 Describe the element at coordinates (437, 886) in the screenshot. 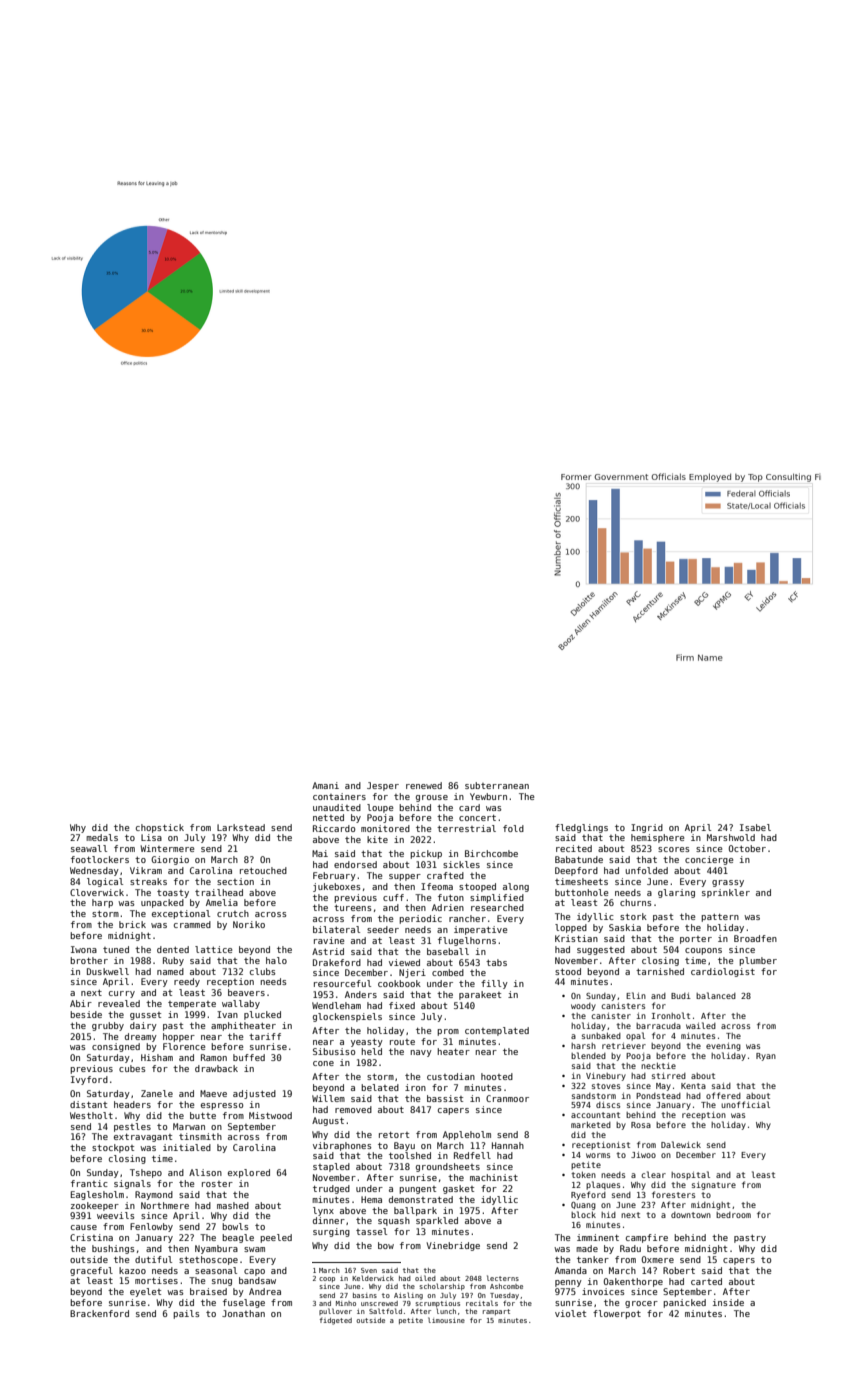

I see `Ifeoma` at that location.
